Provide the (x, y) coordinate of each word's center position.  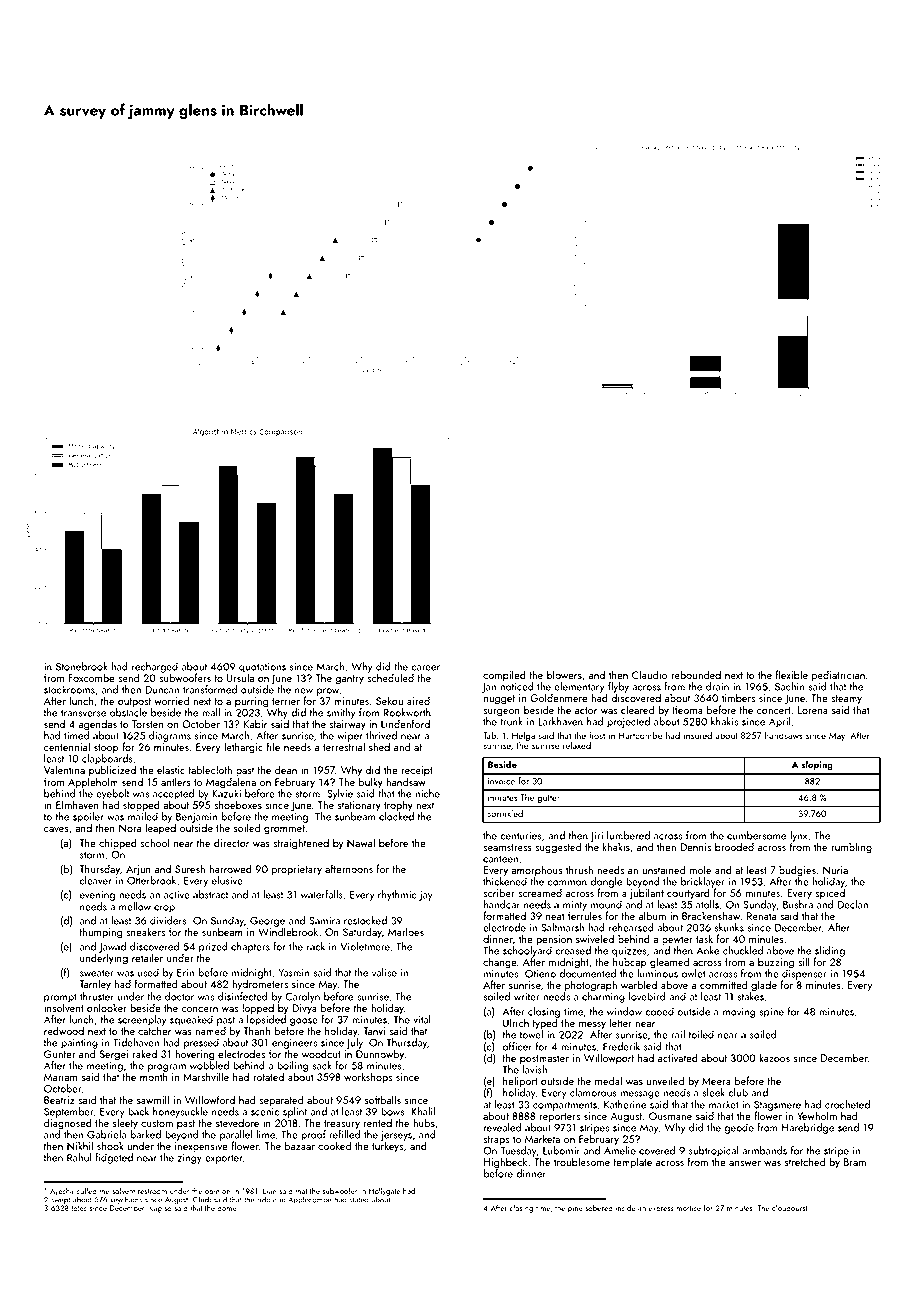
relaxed (577, 745)
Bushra (798, 904)
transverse (83, 713)
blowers (564, 674)
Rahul (79, 1157)
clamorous (593, 1092)
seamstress (507, 847)
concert (774, 710)
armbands (764, 1150)
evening (97, 896)
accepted (173, 794)
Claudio (649, 674)
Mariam (61, 1077)
